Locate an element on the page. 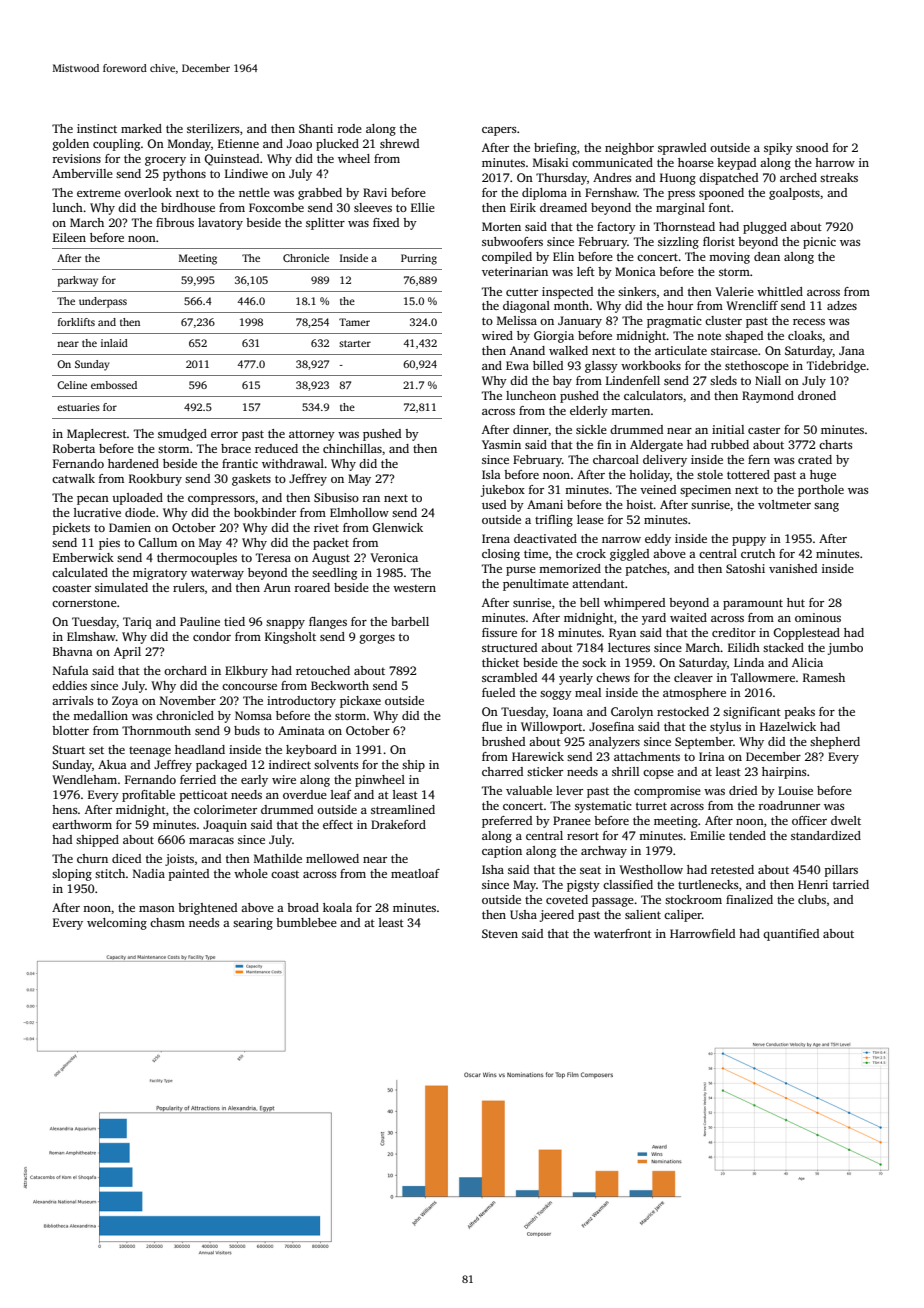  underpass is located at coordinates (103, 302).
